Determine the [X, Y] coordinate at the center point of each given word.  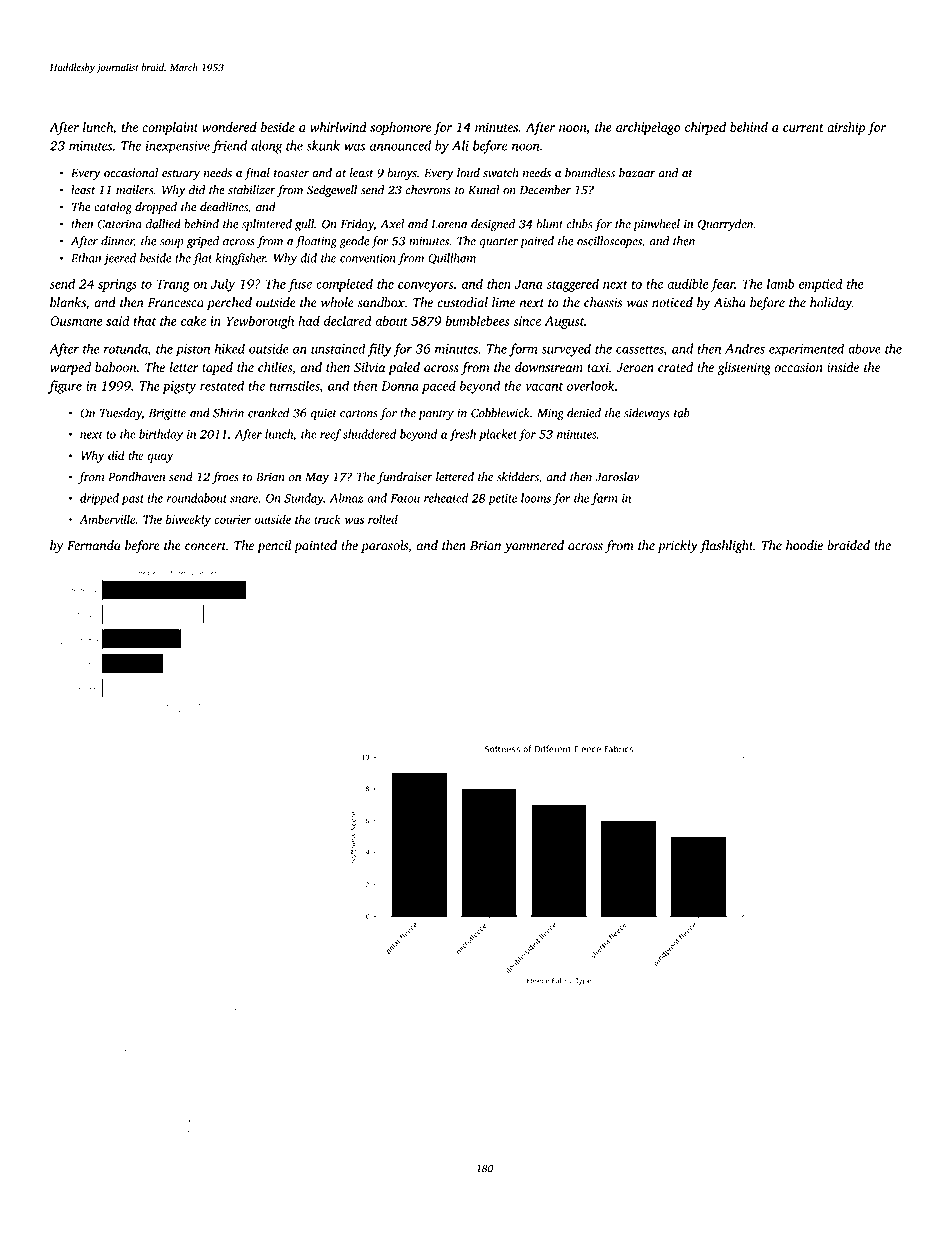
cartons [359, 414]
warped [70, 368]
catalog [113, 208]
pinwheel [656, 225]
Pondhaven [136, 477]
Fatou [405, 498]
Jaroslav [617, 477]
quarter [499, 243]
